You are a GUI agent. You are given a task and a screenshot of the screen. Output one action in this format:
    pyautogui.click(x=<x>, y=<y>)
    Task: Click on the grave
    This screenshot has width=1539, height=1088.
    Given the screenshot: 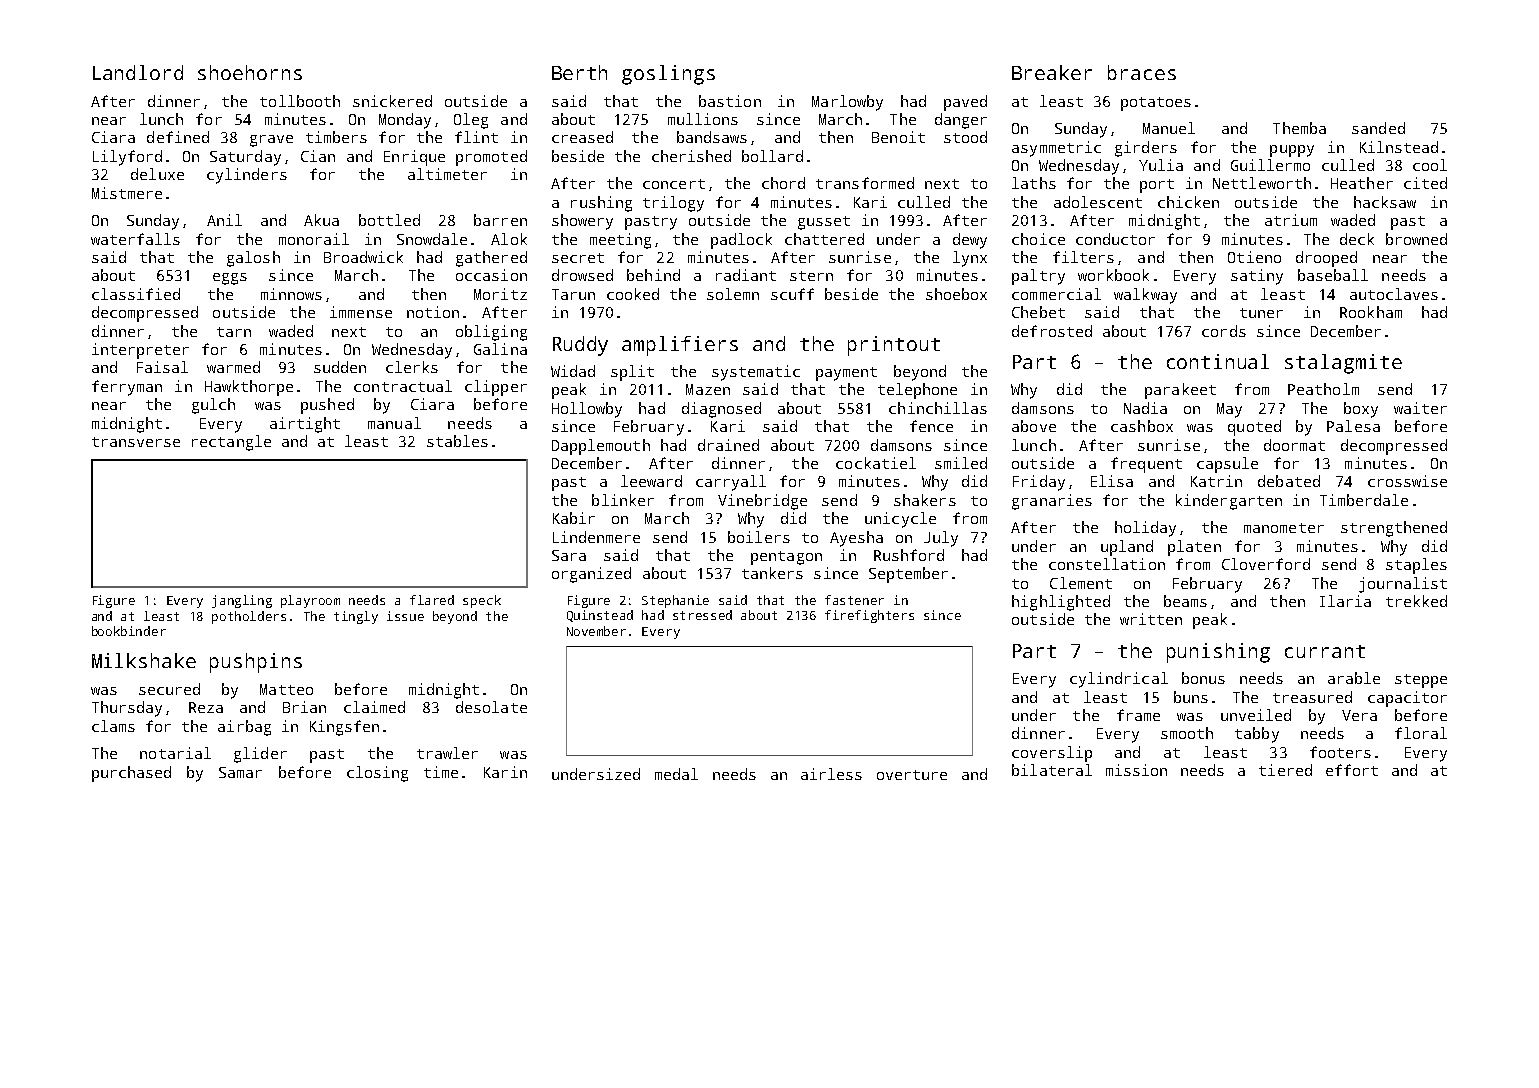 What is the action you would take?
    pyautogui.click(x=271, y=141)
